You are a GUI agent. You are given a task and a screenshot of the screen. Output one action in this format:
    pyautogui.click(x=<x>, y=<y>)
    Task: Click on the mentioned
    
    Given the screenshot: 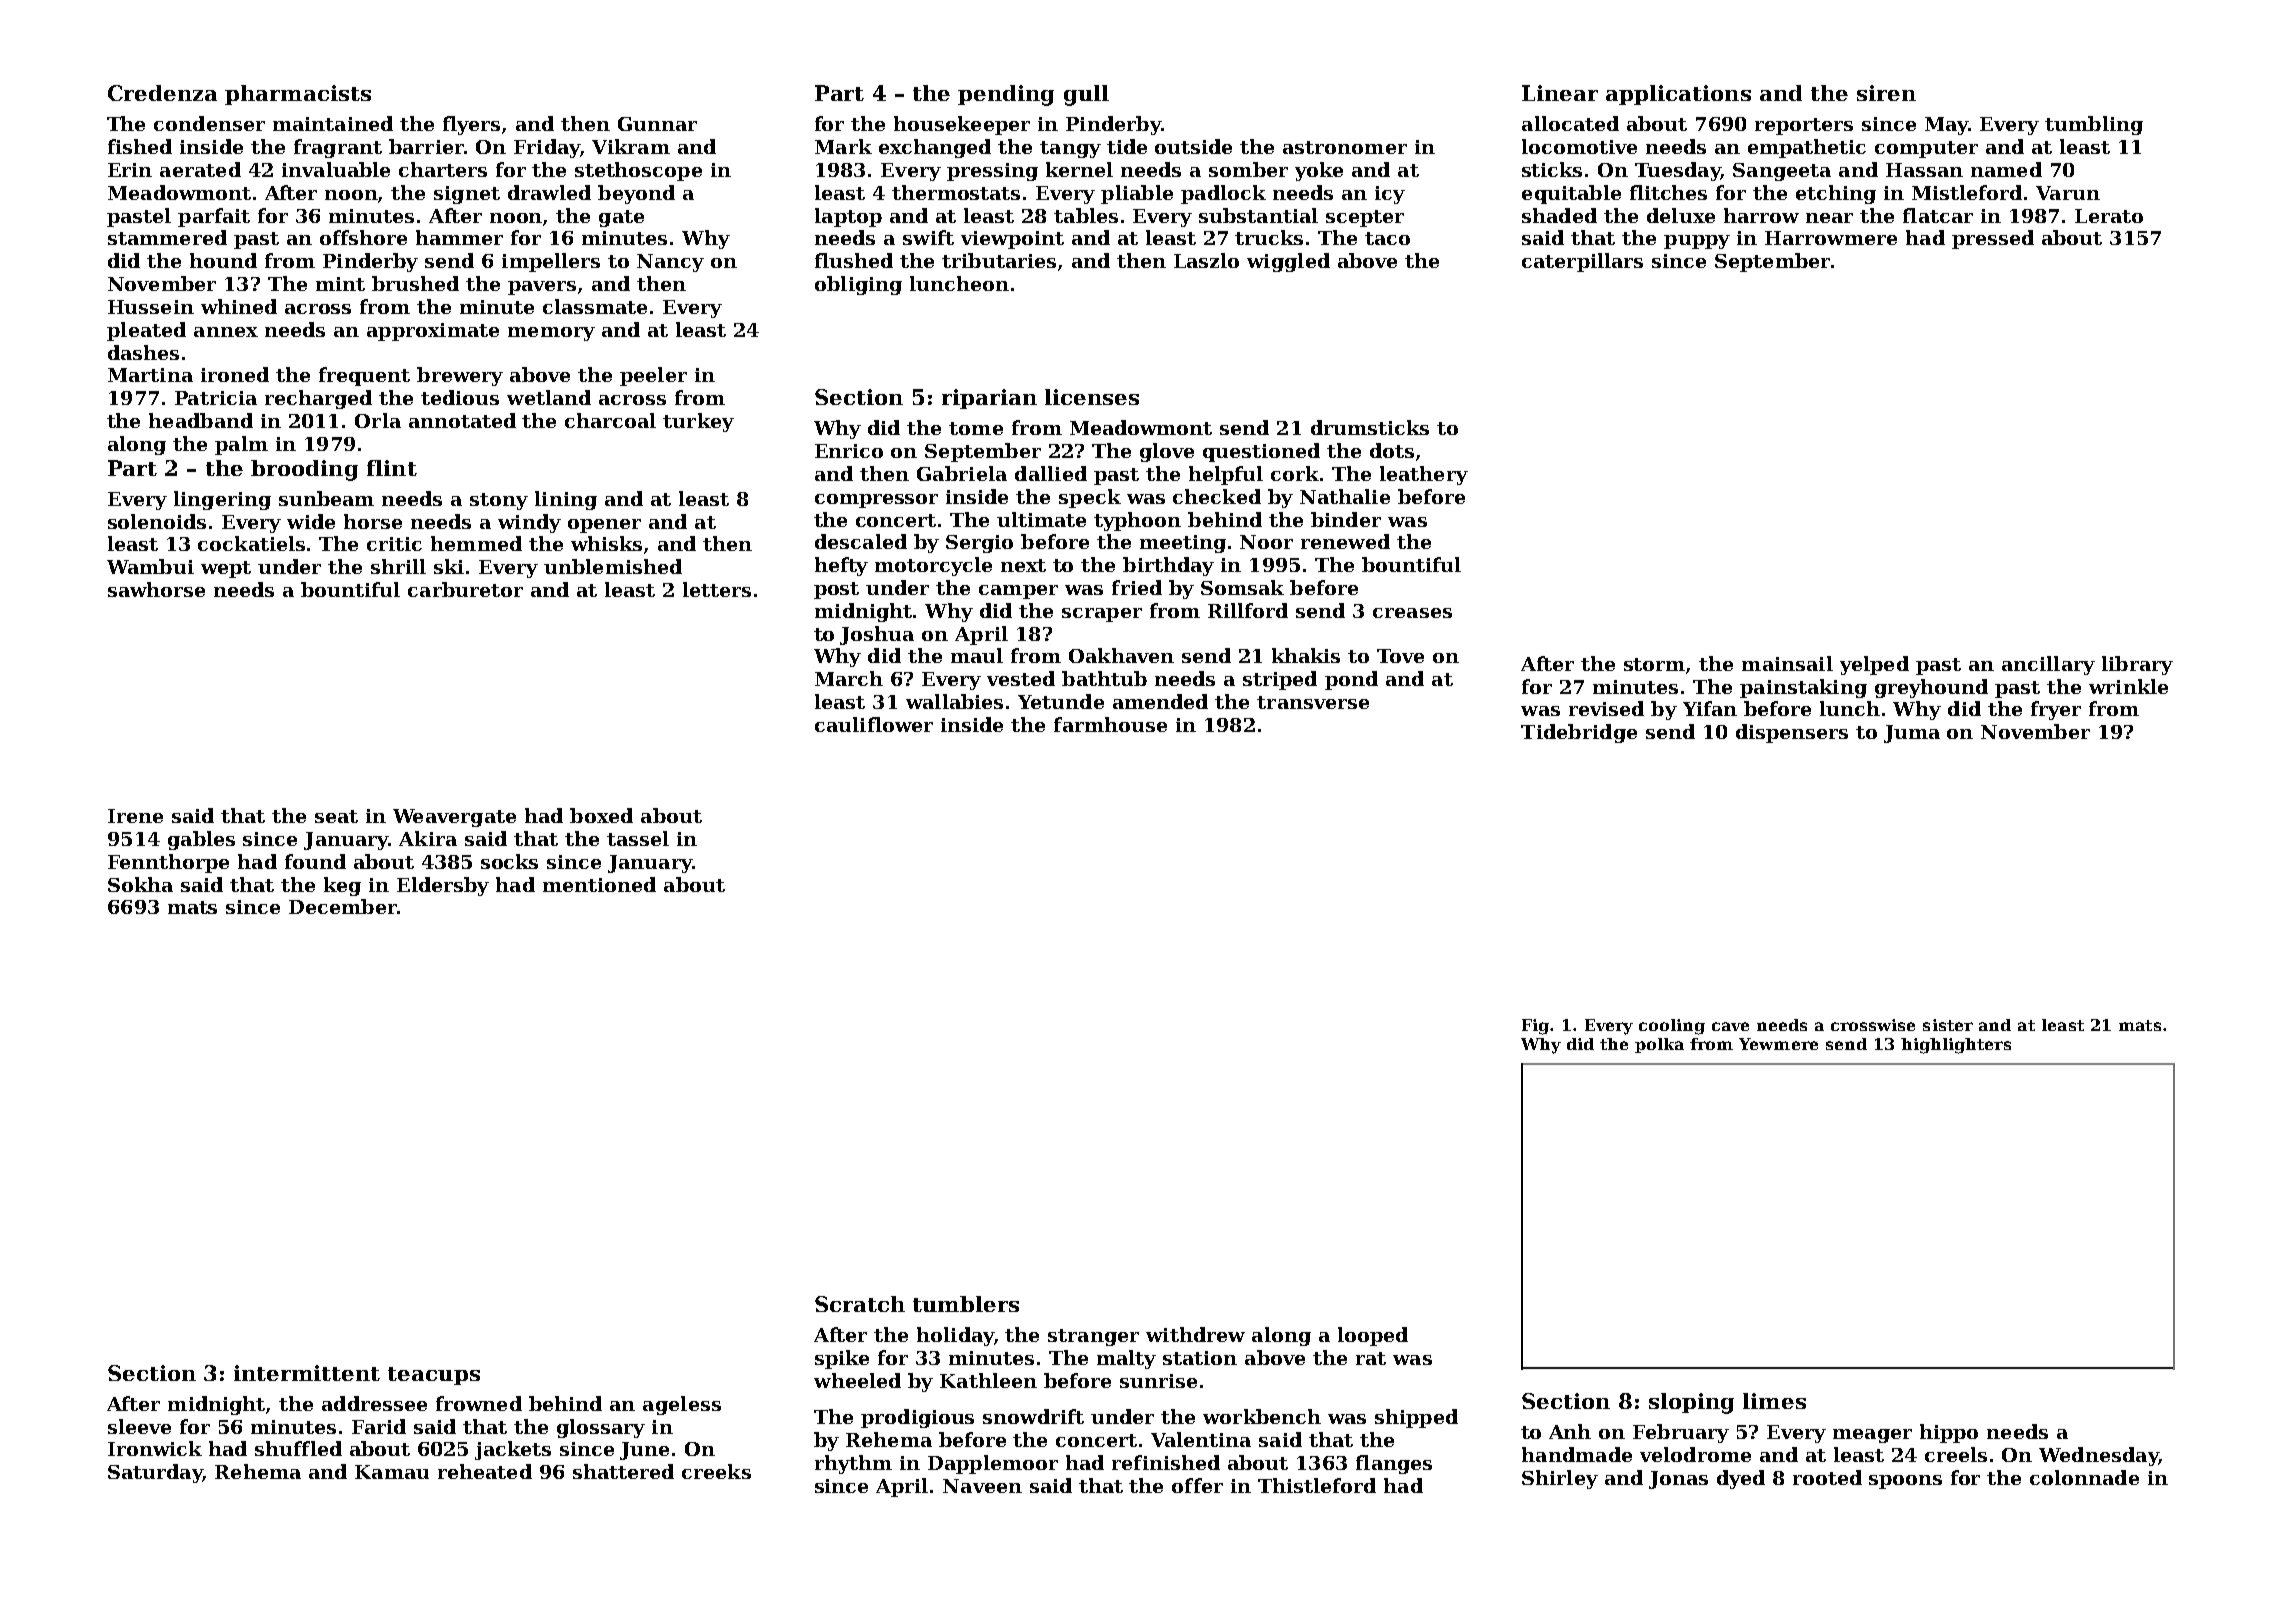 What is the action you would take?
    pyautogui.click(x=599, y=884)
